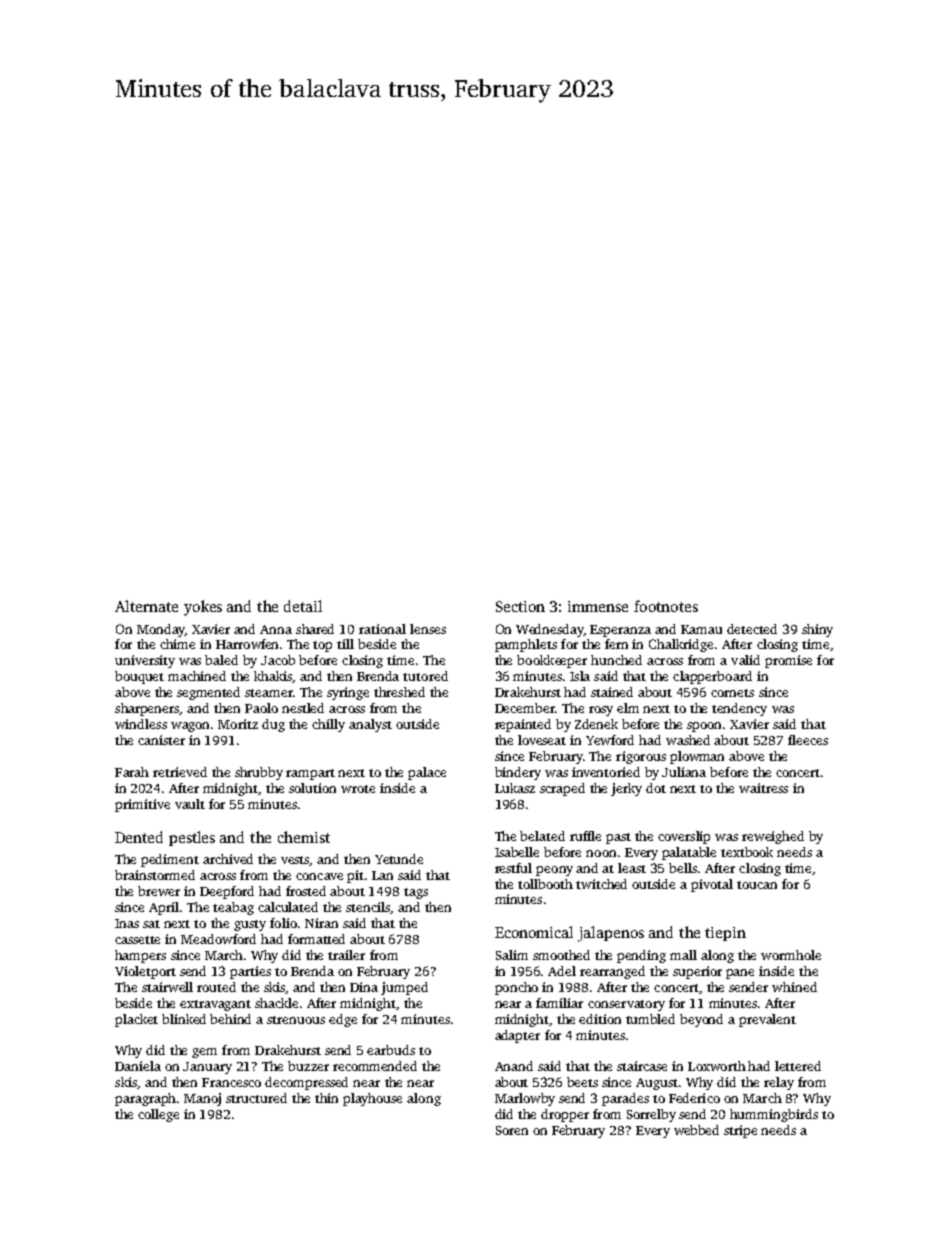 Image resolution: width=952 pixels, height=1233 pixels. I want to click on buzzer, so click(308, 1066).
